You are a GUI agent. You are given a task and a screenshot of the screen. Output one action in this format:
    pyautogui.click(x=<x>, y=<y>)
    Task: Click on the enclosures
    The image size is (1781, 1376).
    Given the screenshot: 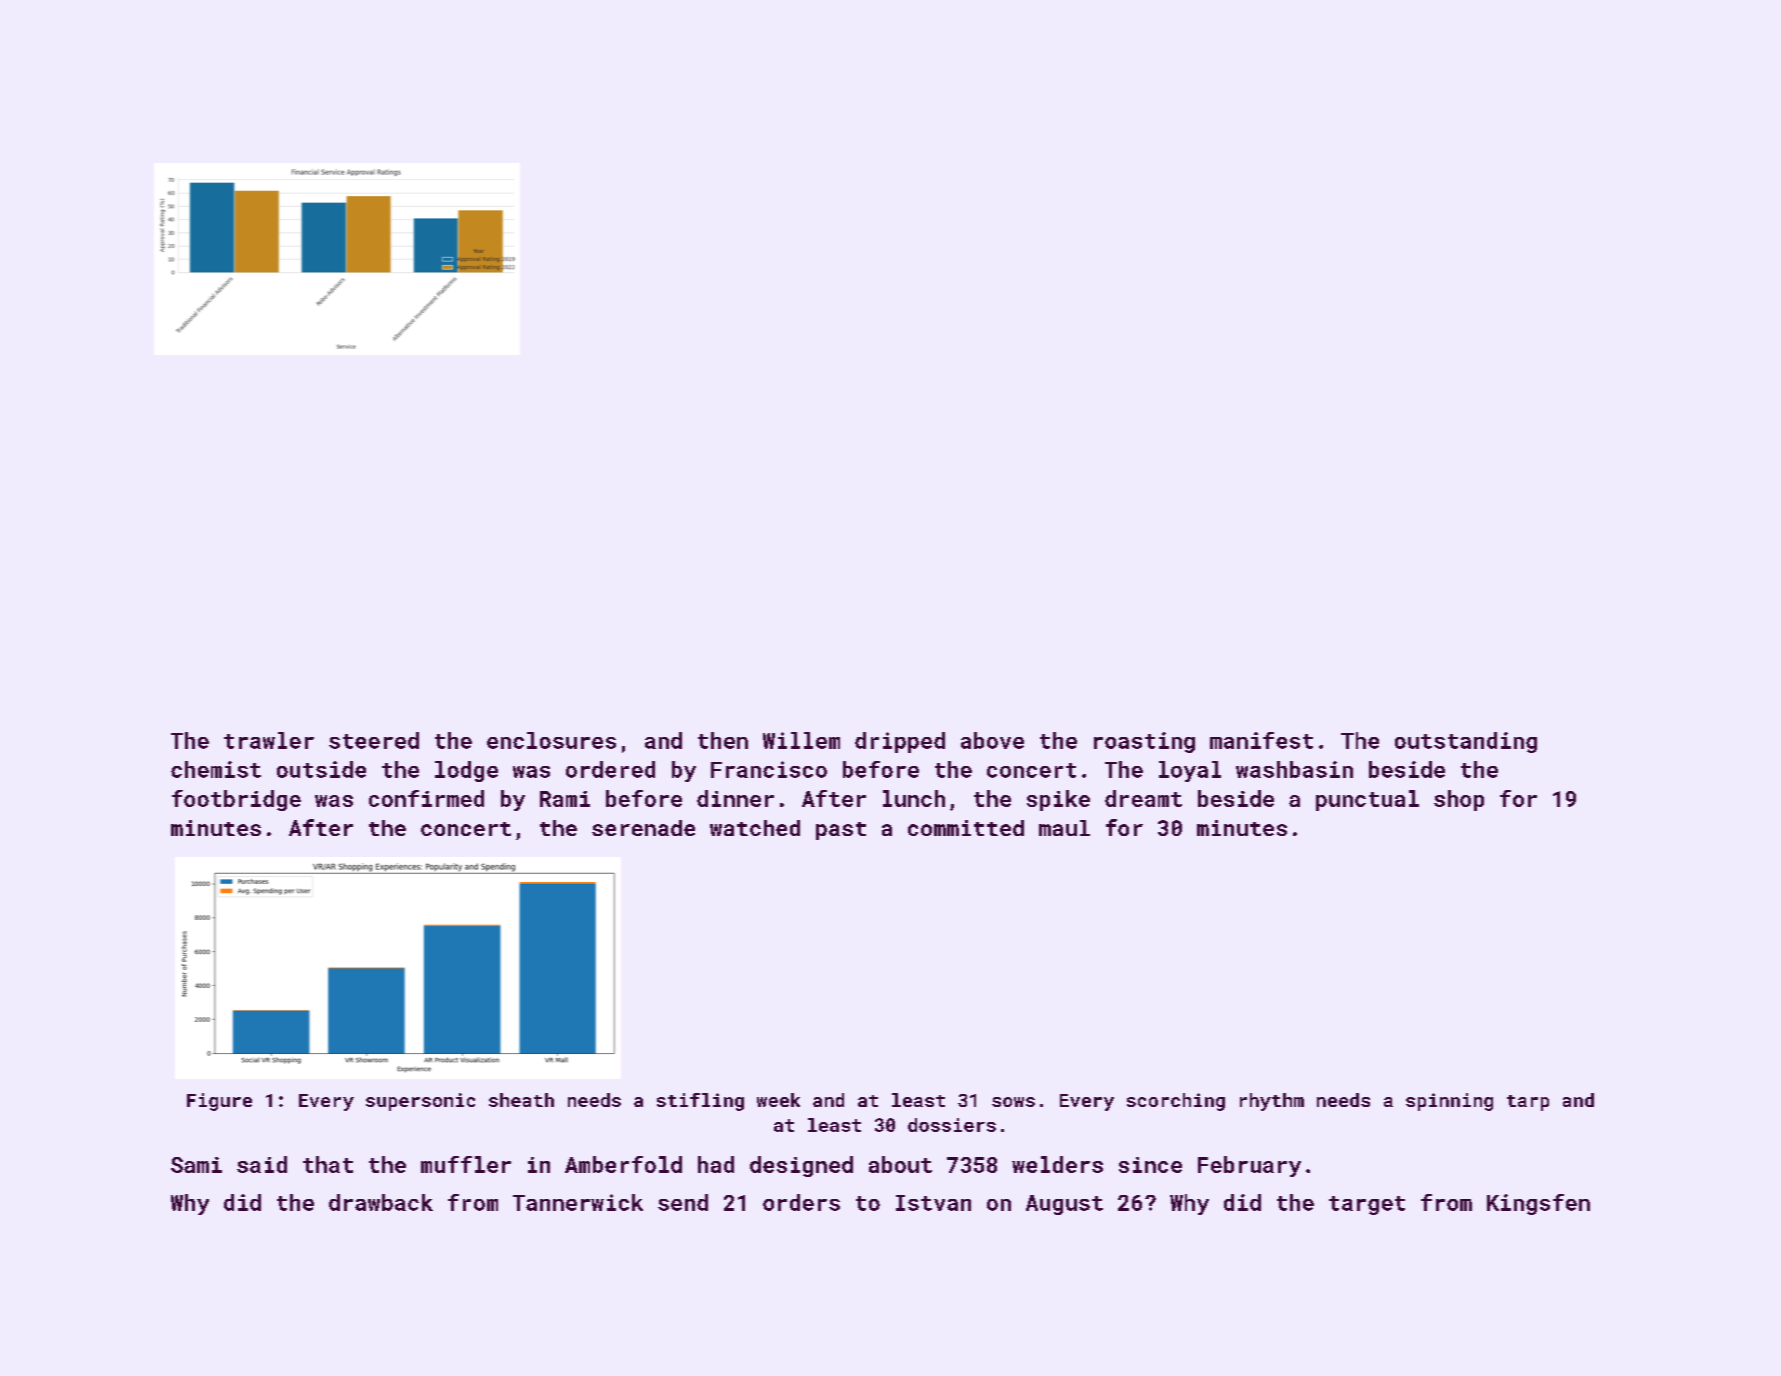 What is the action you would take?
    pyautogui.click(x=551, y=740)
